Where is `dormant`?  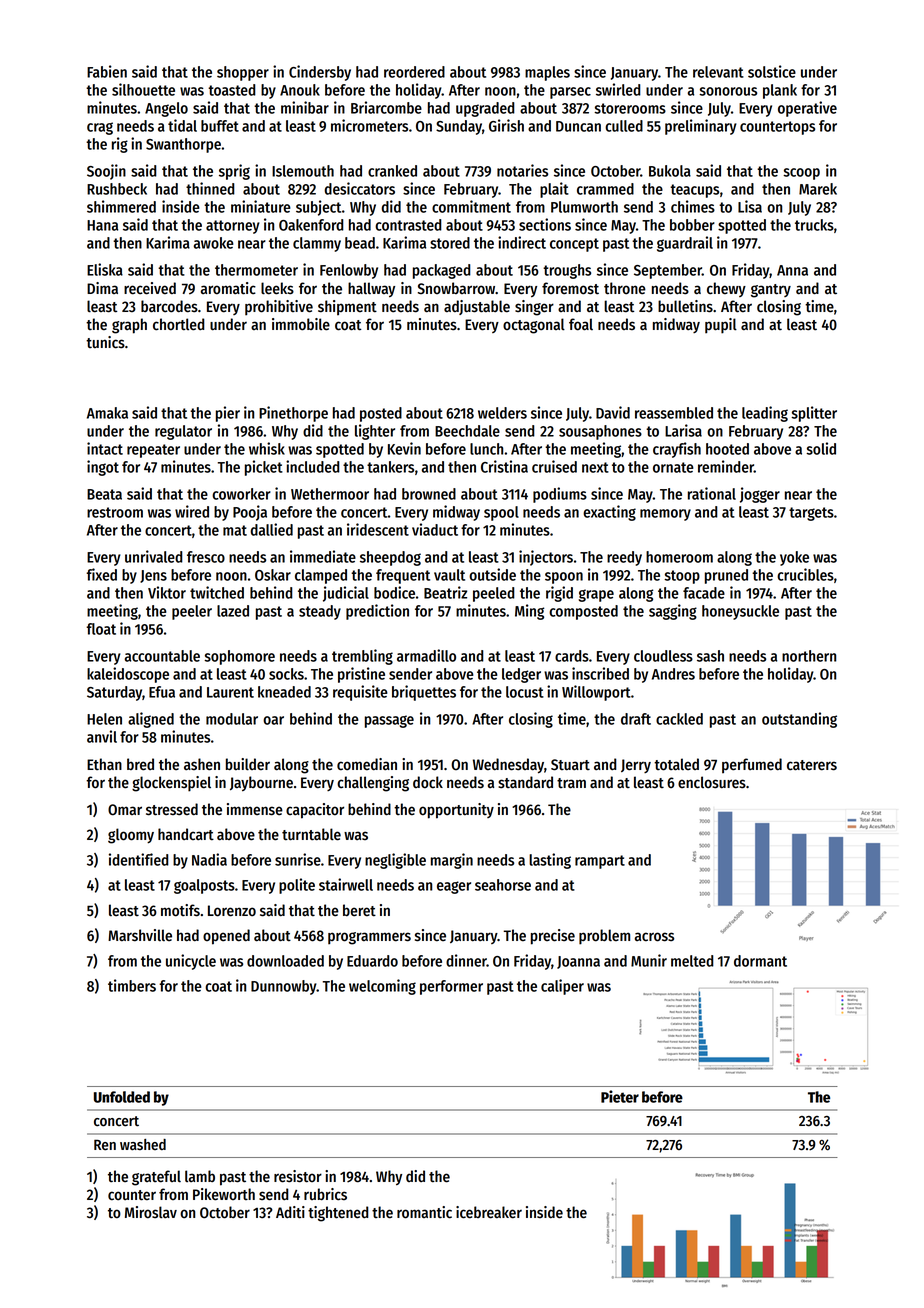 dormant is located at coordinates (760, 961).
